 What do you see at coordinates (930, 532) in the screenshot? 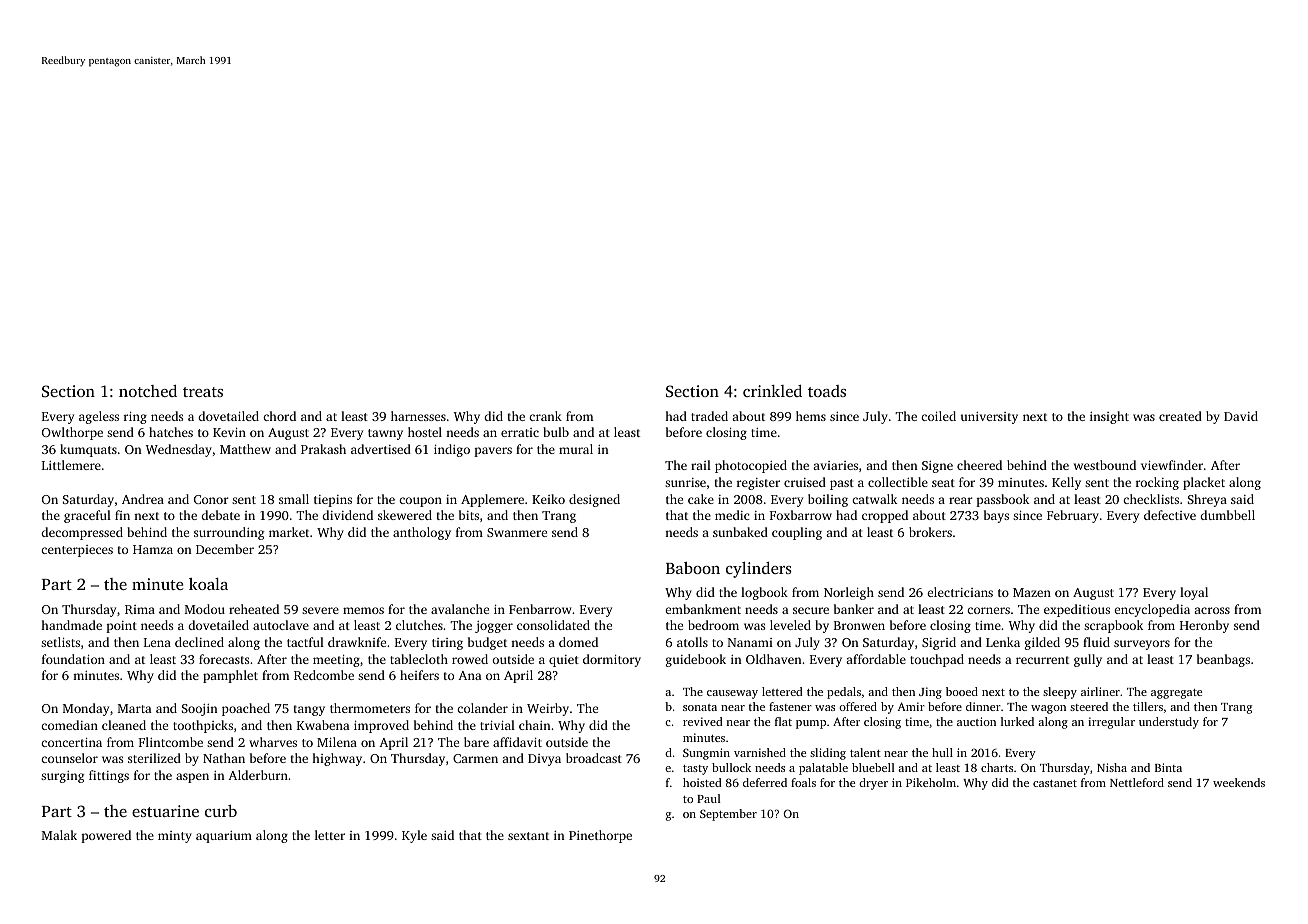
I see `brokers` at bounding box center [930, 532].
